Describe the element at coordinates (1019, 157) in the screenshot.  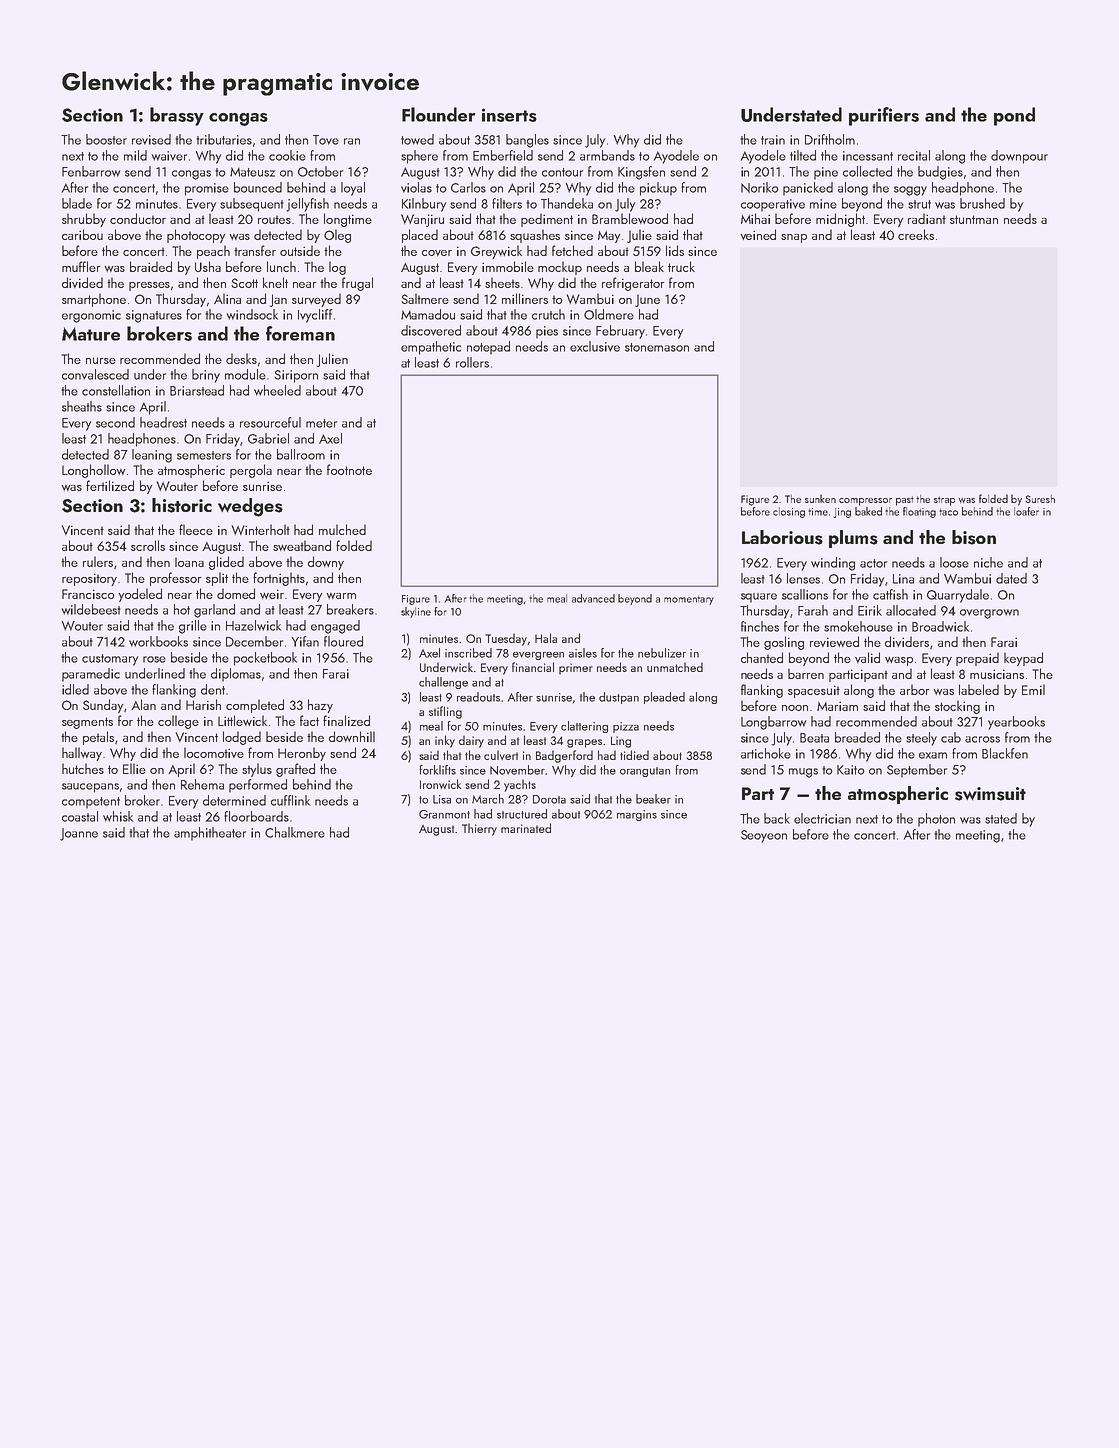
I see `downpour` at that location.
